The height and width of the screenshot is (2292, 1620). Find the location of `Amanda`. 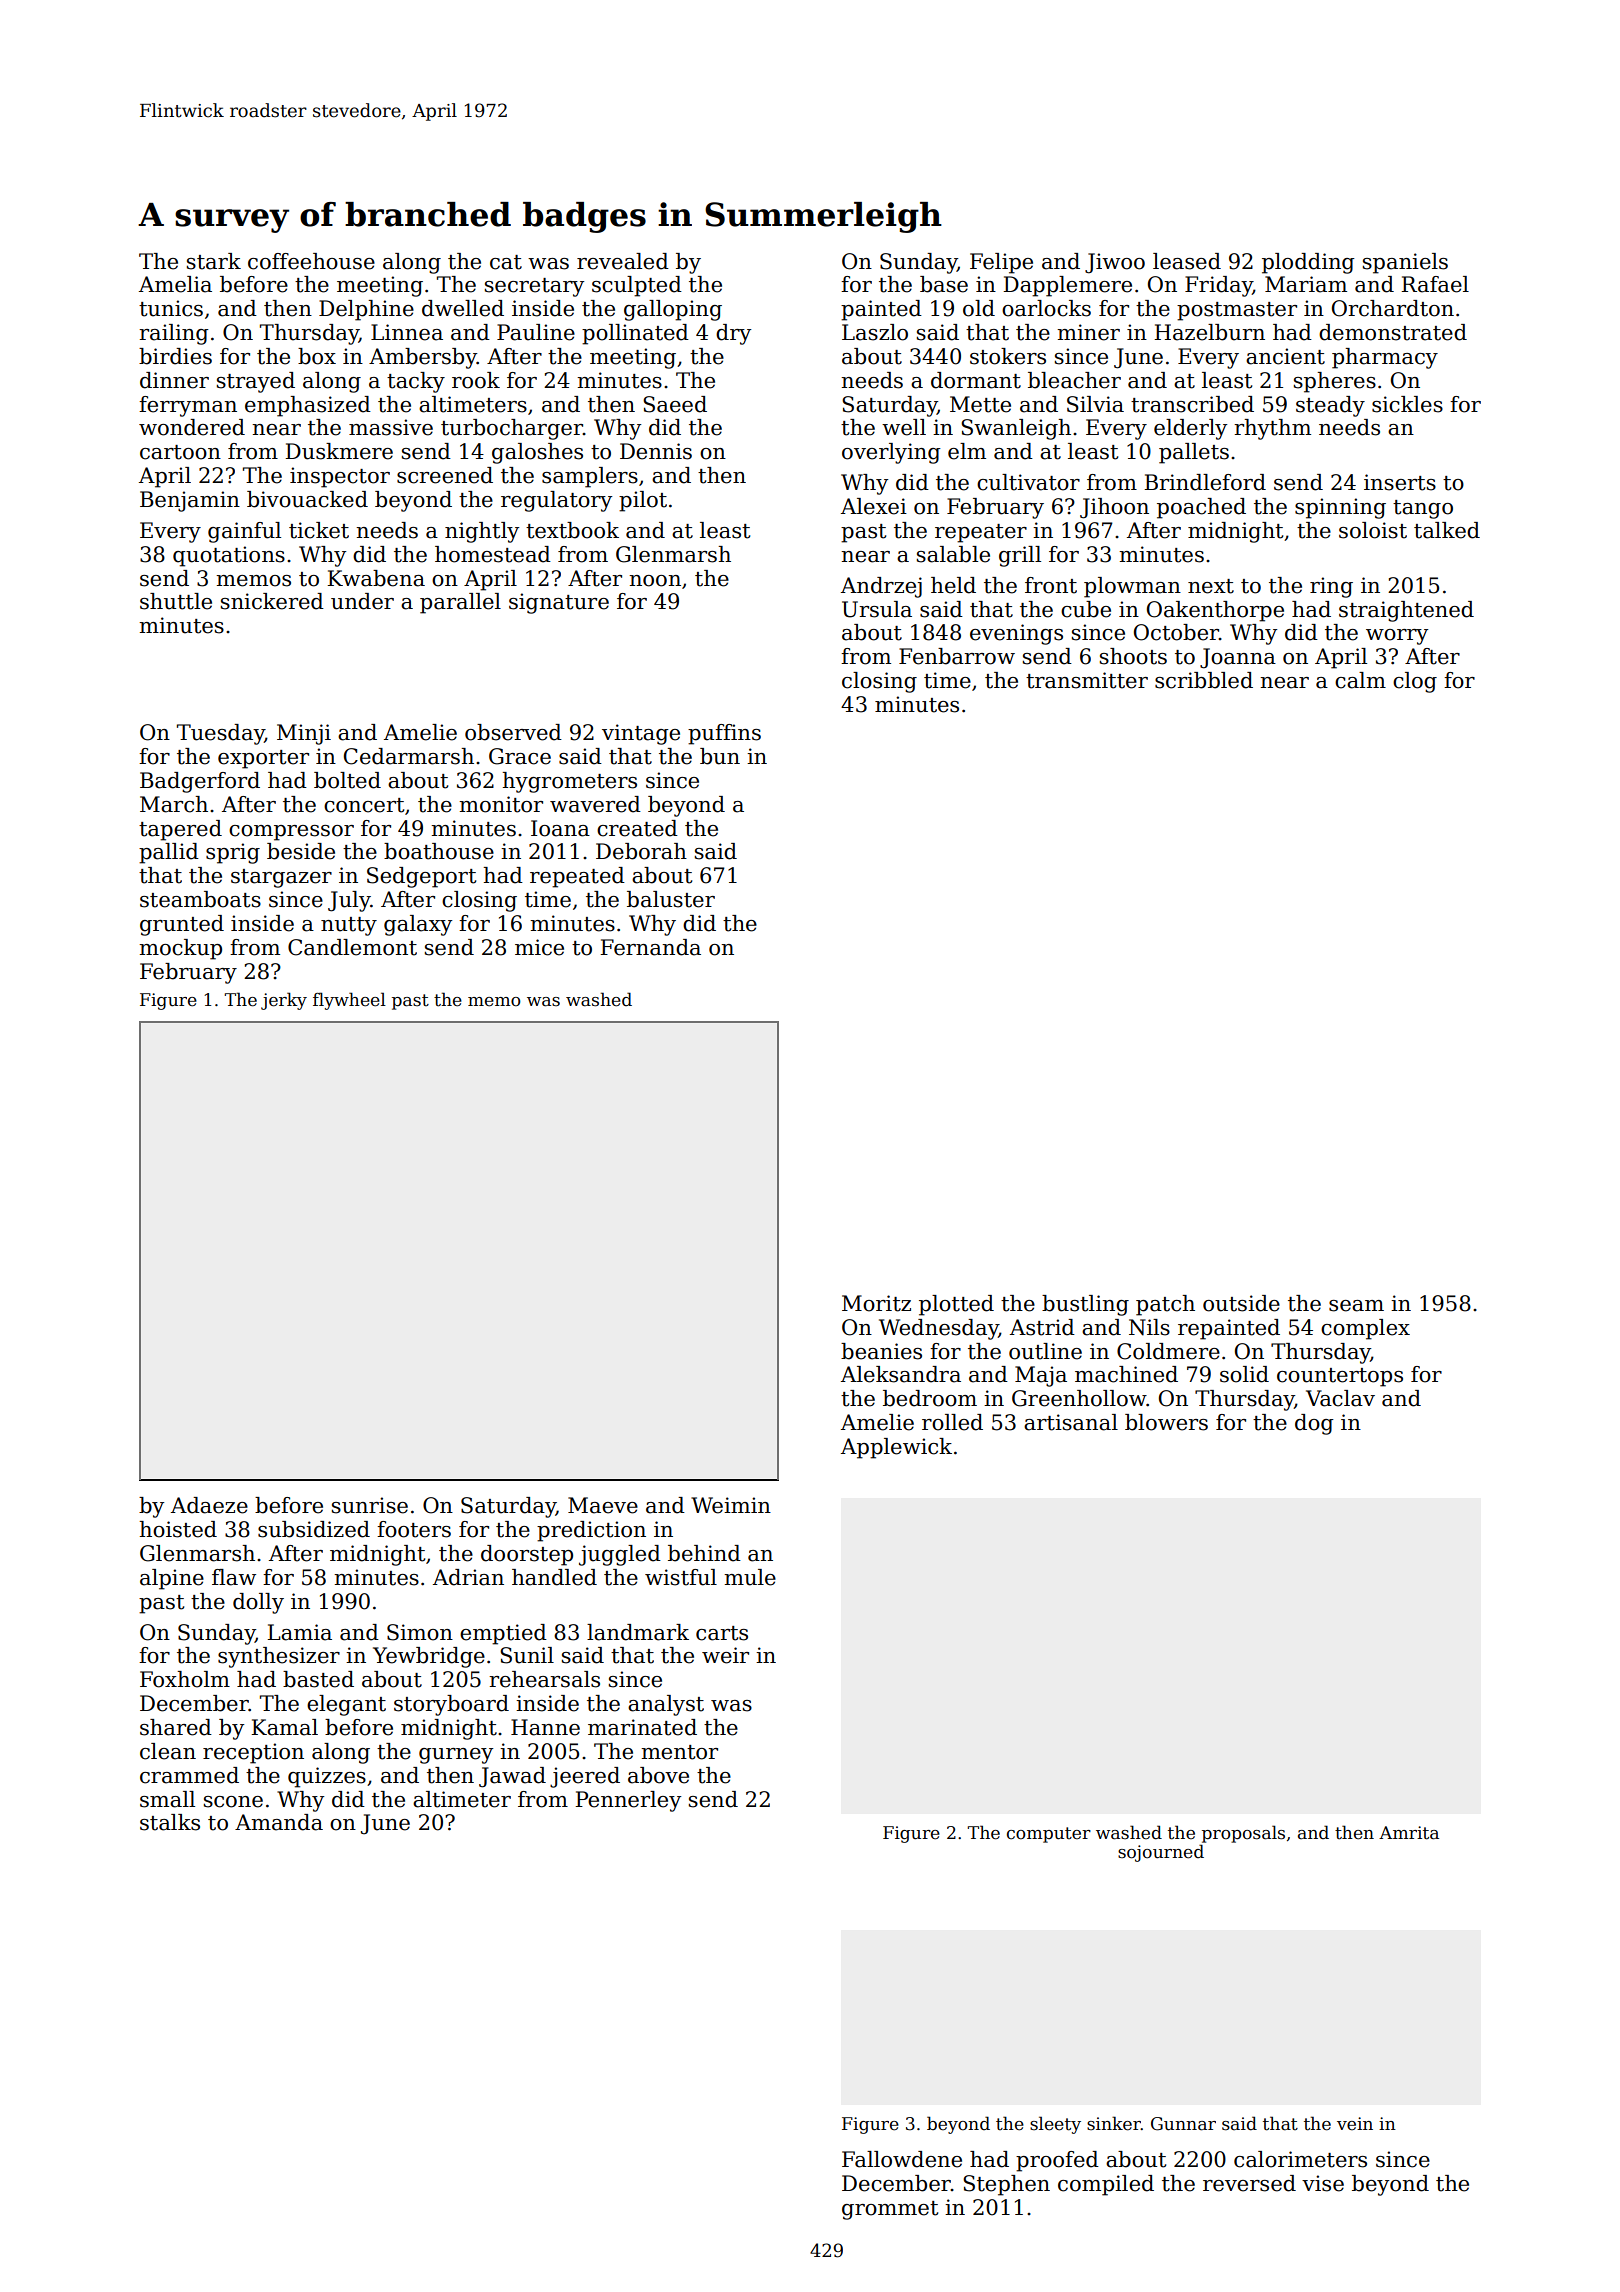

Amanda is located at coordinates (279, 1822).
